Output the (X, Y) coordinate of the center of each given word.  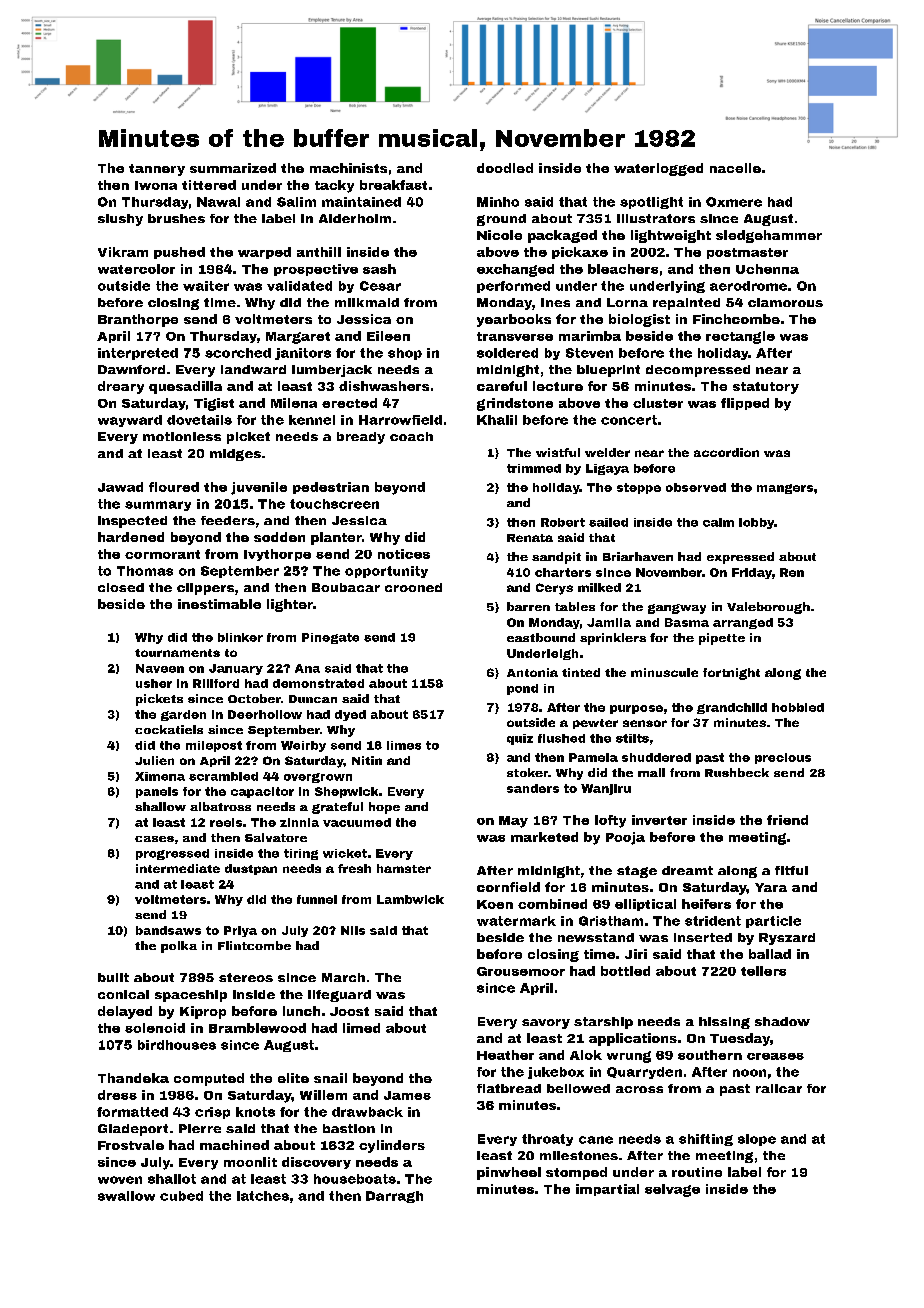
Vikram (123, 252)
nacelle (735, 168)
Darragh (394, 1197)
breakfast (393, 185)
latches (263, 1196)
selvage (672, 1190)
